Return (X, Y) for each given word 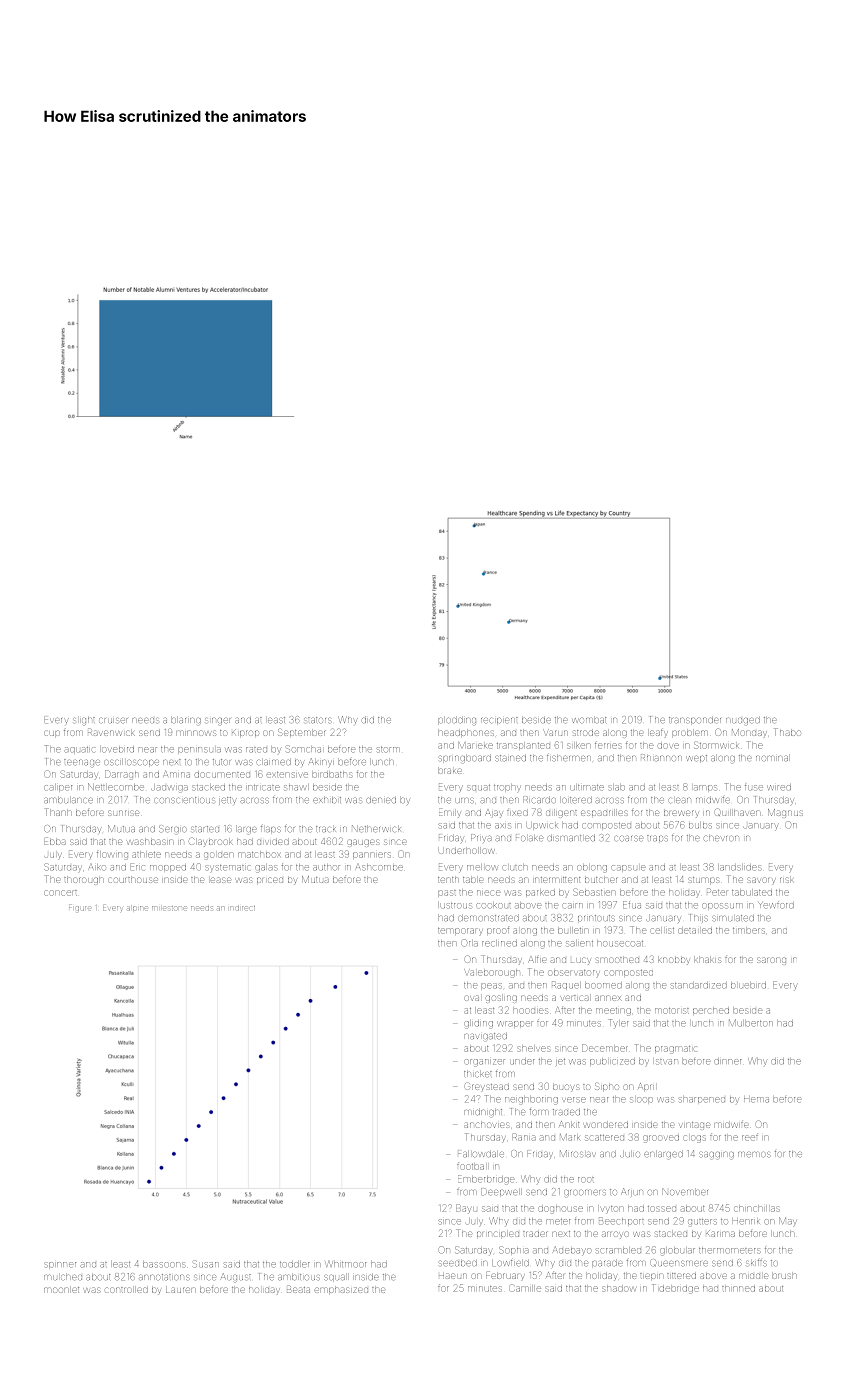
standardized (699, 986)
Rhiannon (661, 757)
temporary (460, 931)
